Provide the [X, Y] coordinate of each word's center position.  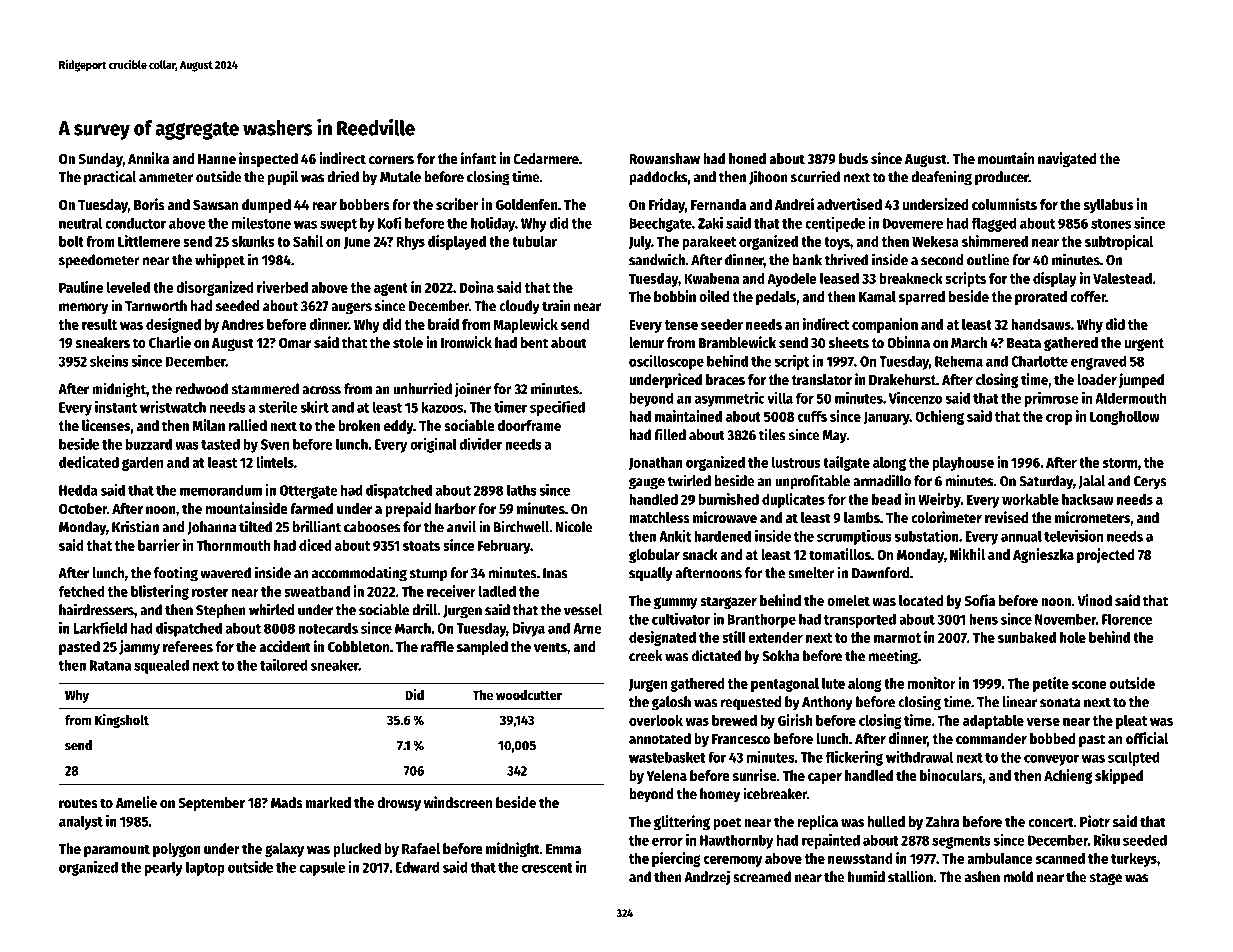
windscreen [458, 802]
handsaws [1041, 324]
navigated [1067, 159]
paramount [117, 850]
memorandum [221, 490]
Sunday [100, 160]
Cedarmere [546, 158]
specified [557, 408]
